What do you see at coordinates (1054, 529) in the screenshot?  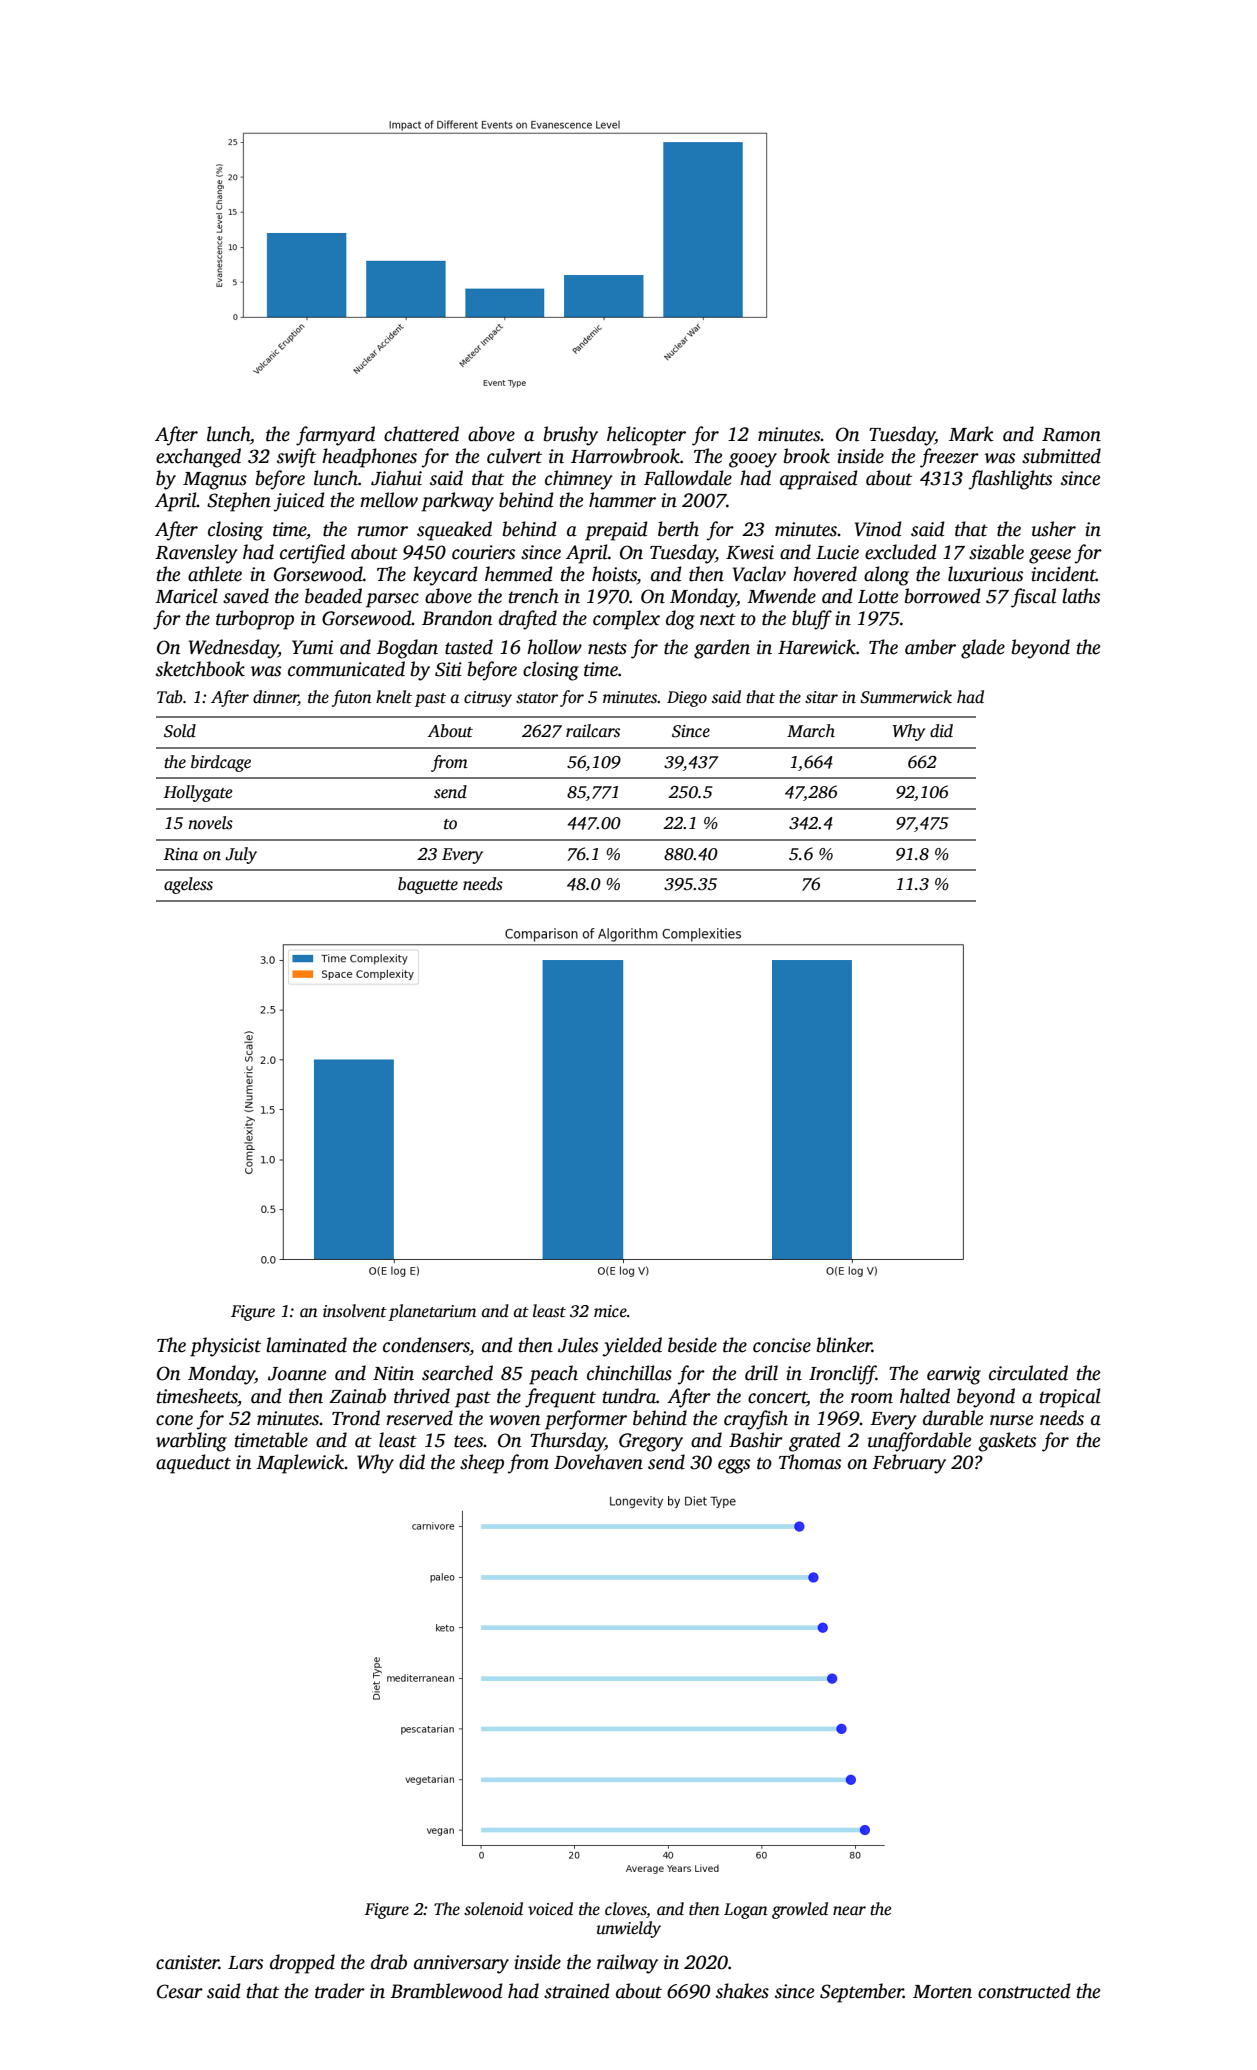 I see `usher` at bounding box center [1054, 529].
